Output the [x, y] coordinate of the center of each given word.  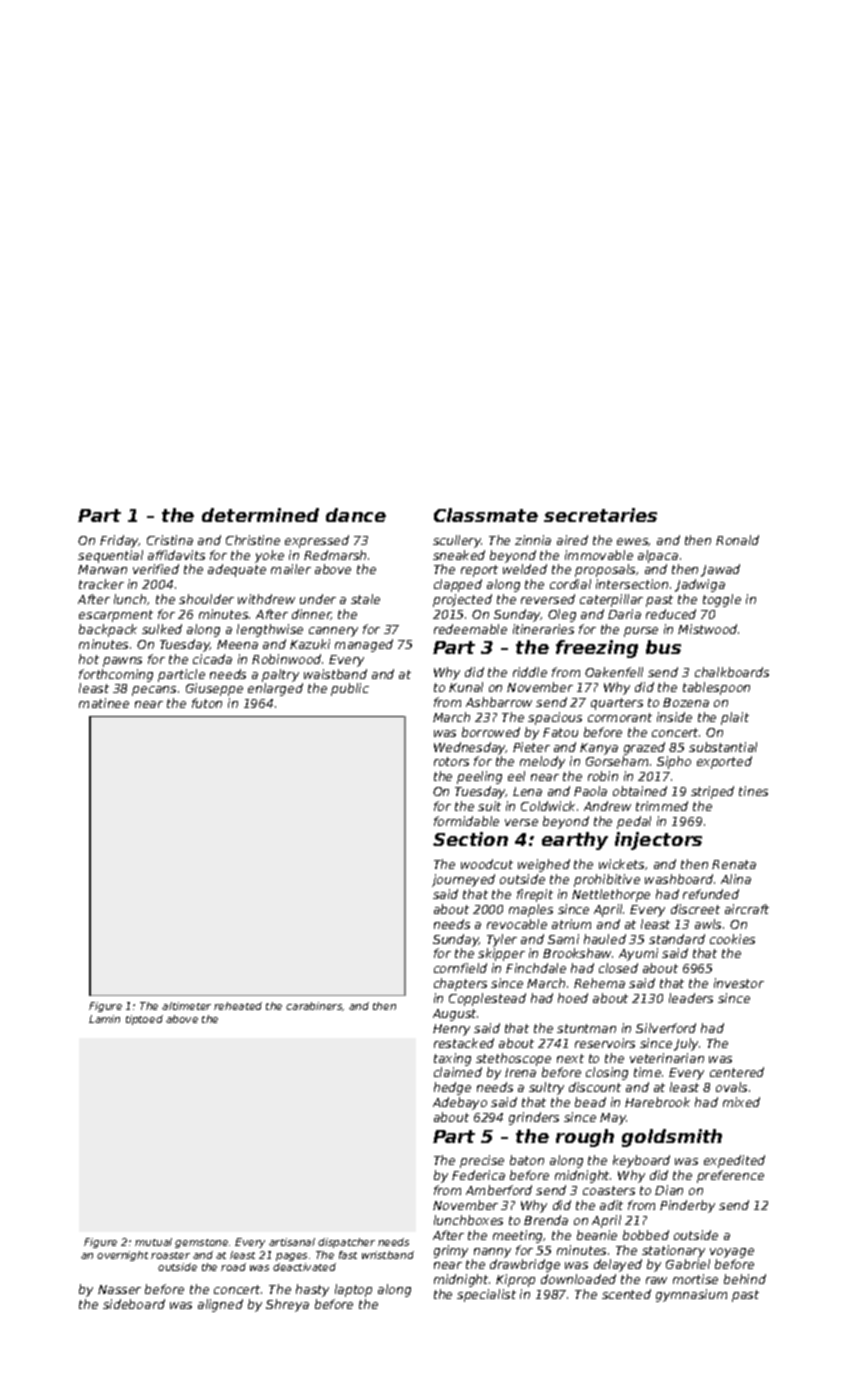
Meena [237, 644]
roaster [170, 1255]
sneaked [459, 555]
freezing [597, 649]
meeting [518, 1236]
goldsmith [672, 1138]
